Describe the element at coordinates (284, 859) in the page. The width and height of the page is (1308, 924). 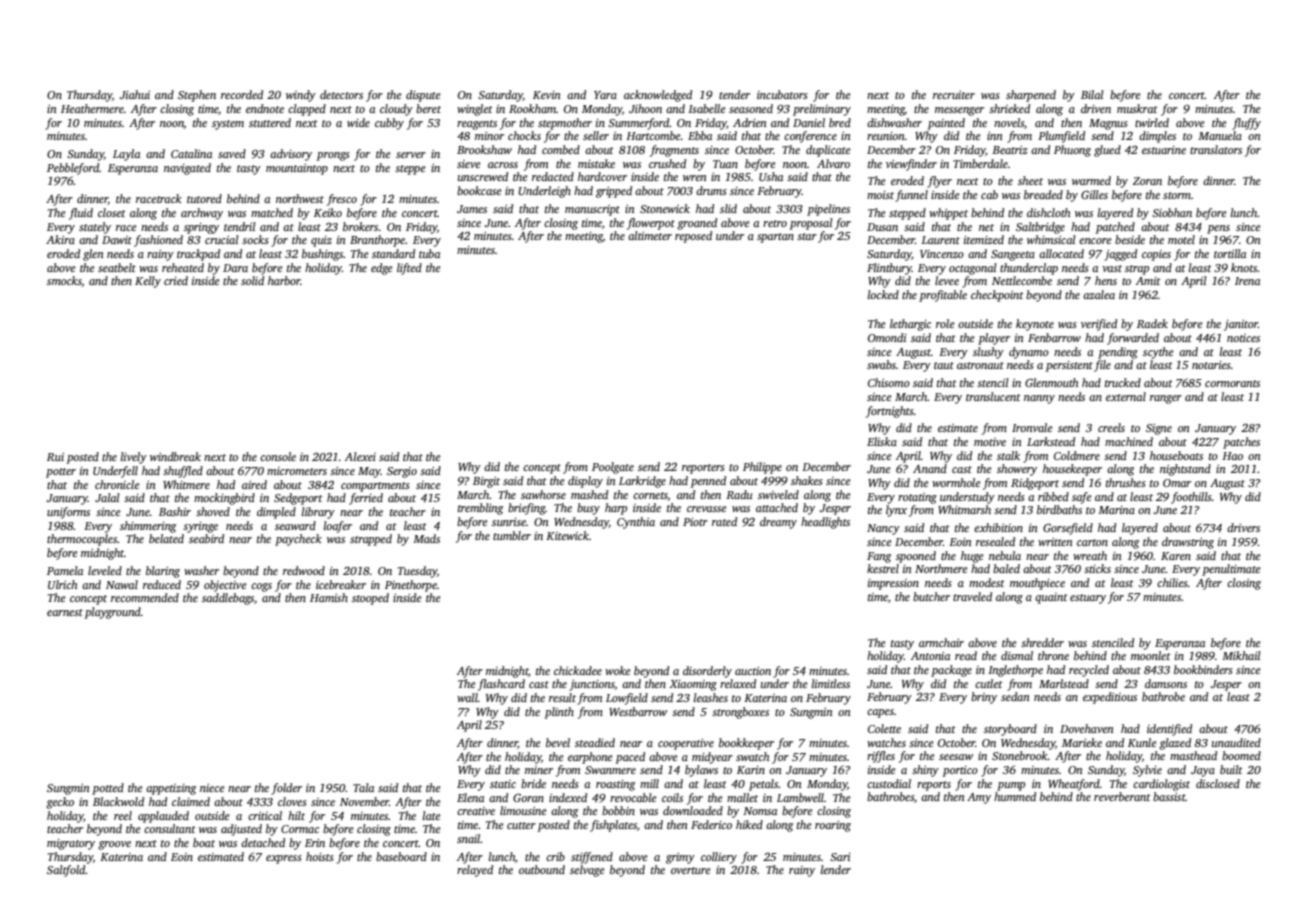
I see `express` at that location.
